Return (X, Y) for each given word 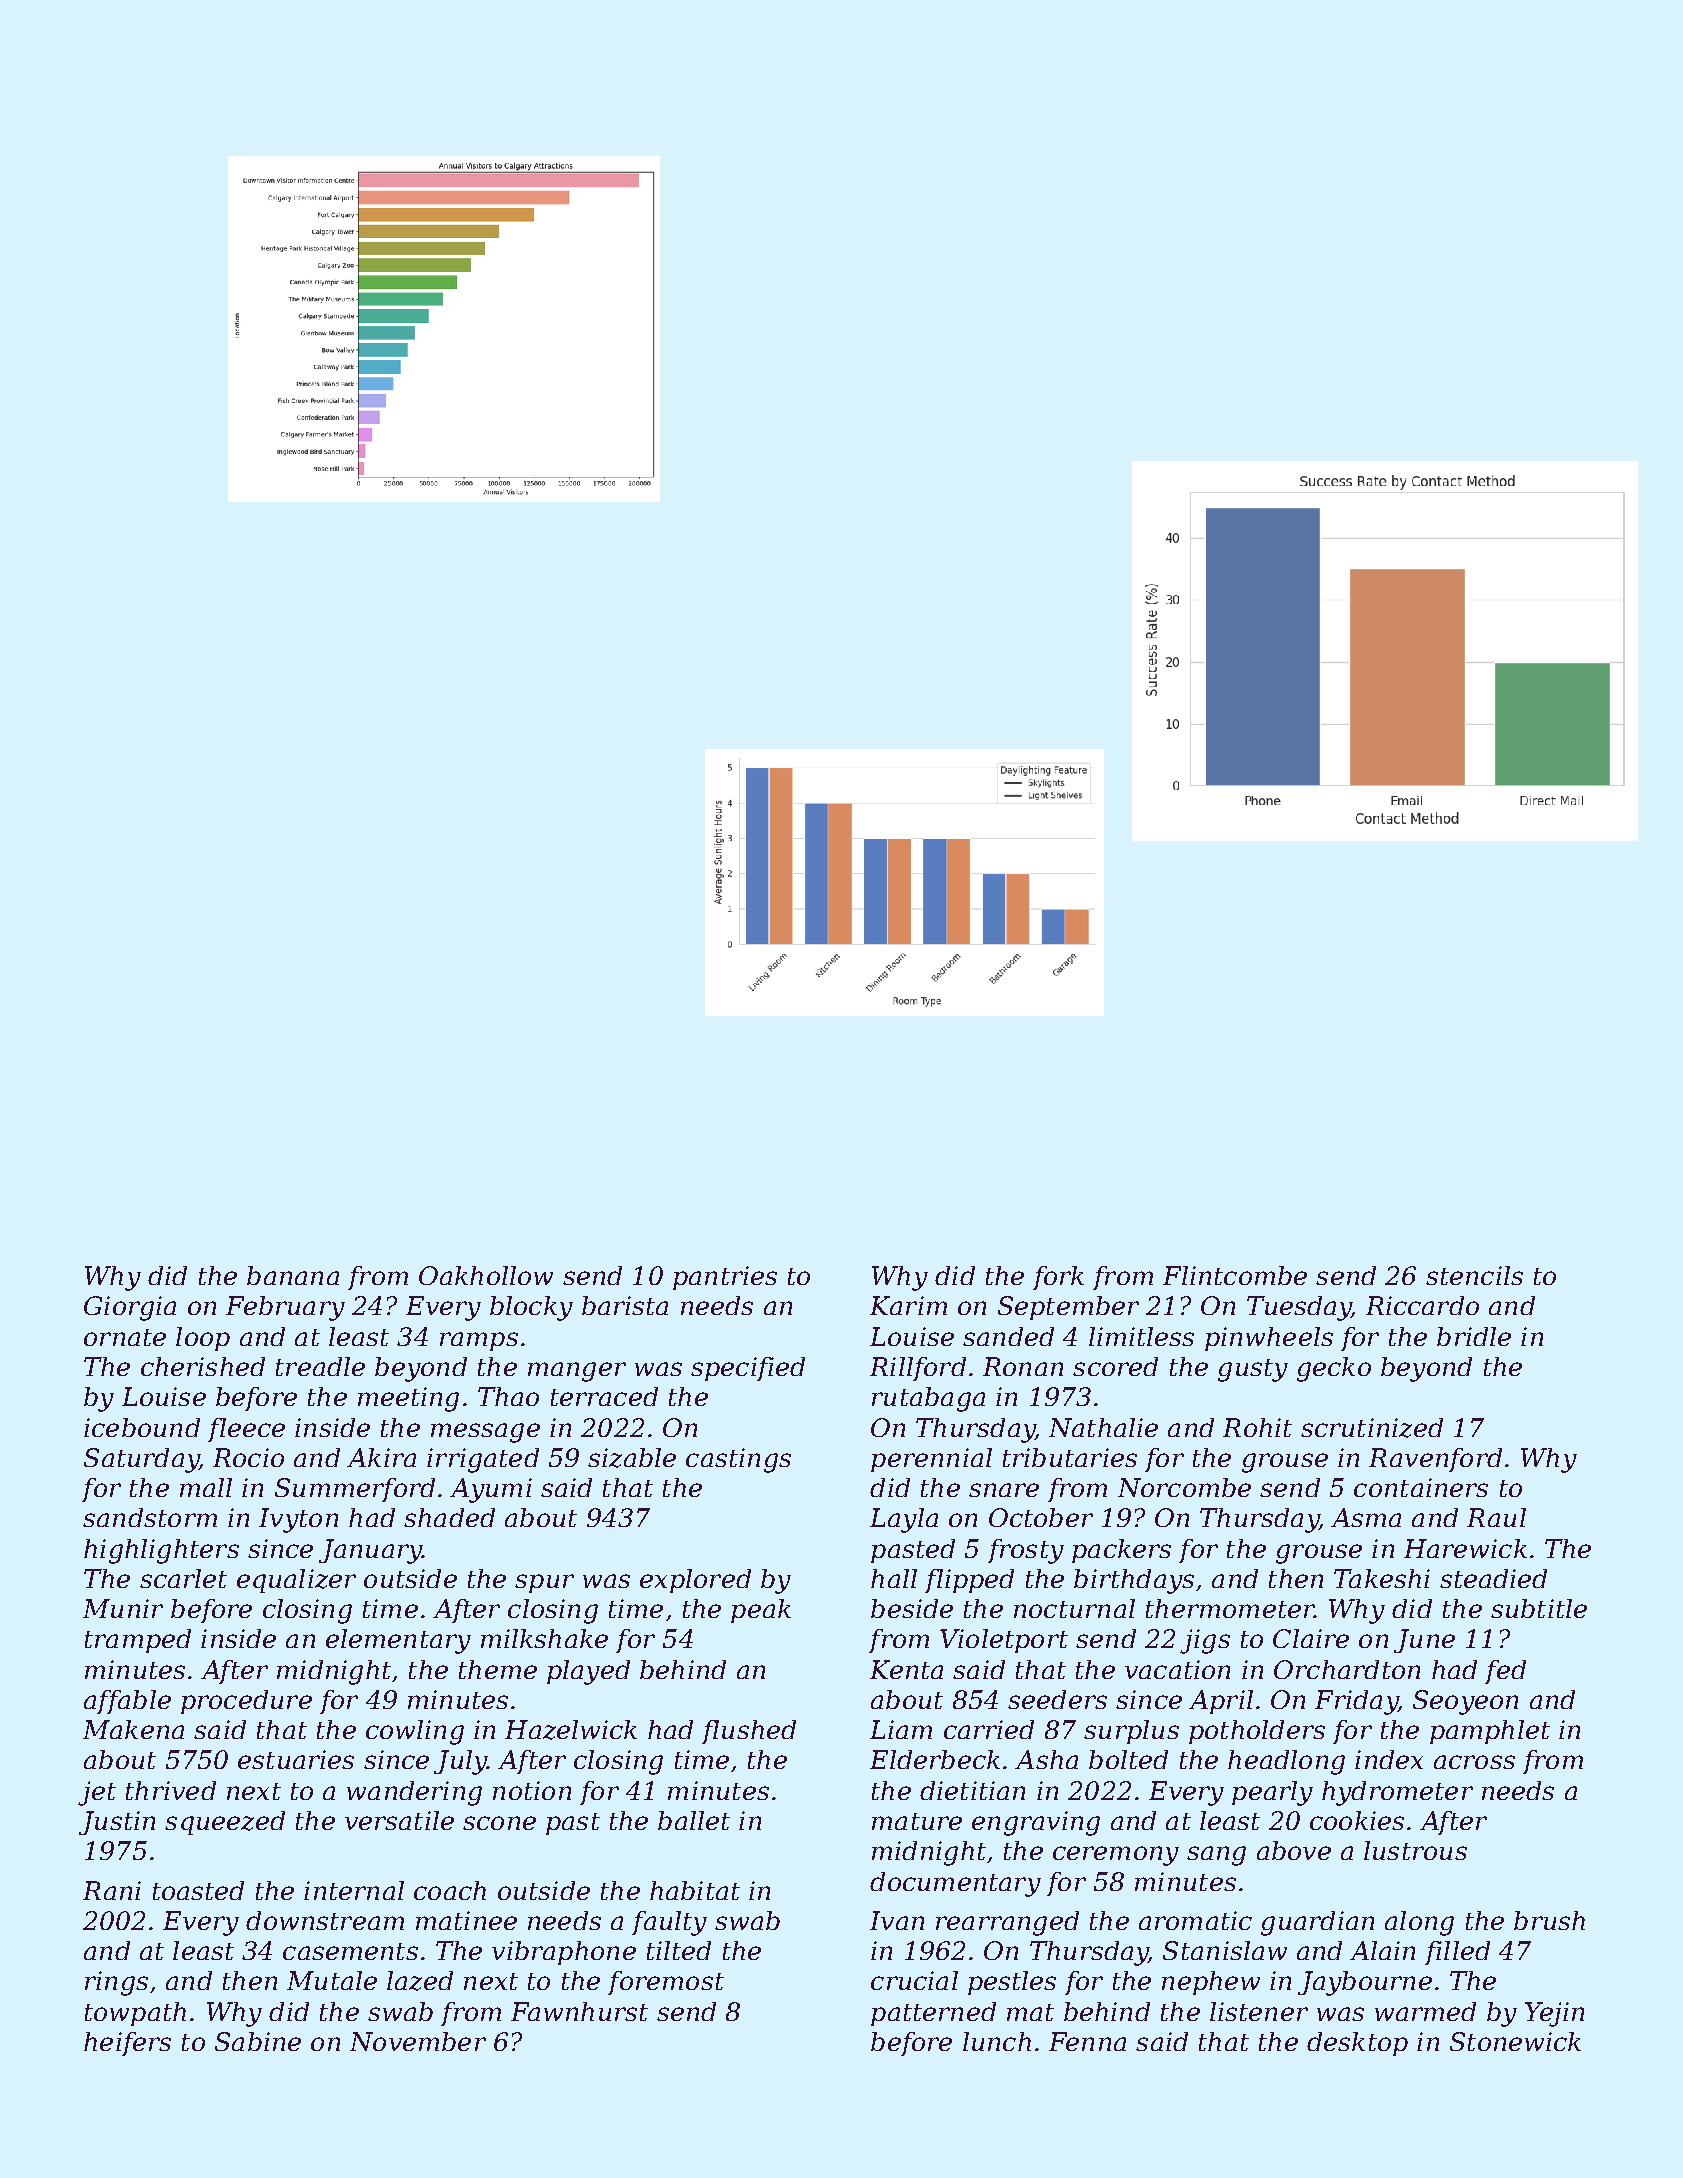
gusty (1253, 1370)
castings (738, 1460)
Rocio (248, 1457)
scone (499, 1823)
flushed (749, 1732)
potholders (1257, 1732)
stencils (1474, 1275)
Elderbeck (935, 1759)
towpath (135, 2014)
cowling (415, 1732)
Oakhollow (486, 1275)
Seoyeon (1465, 1702)
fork (1058, 1278)
